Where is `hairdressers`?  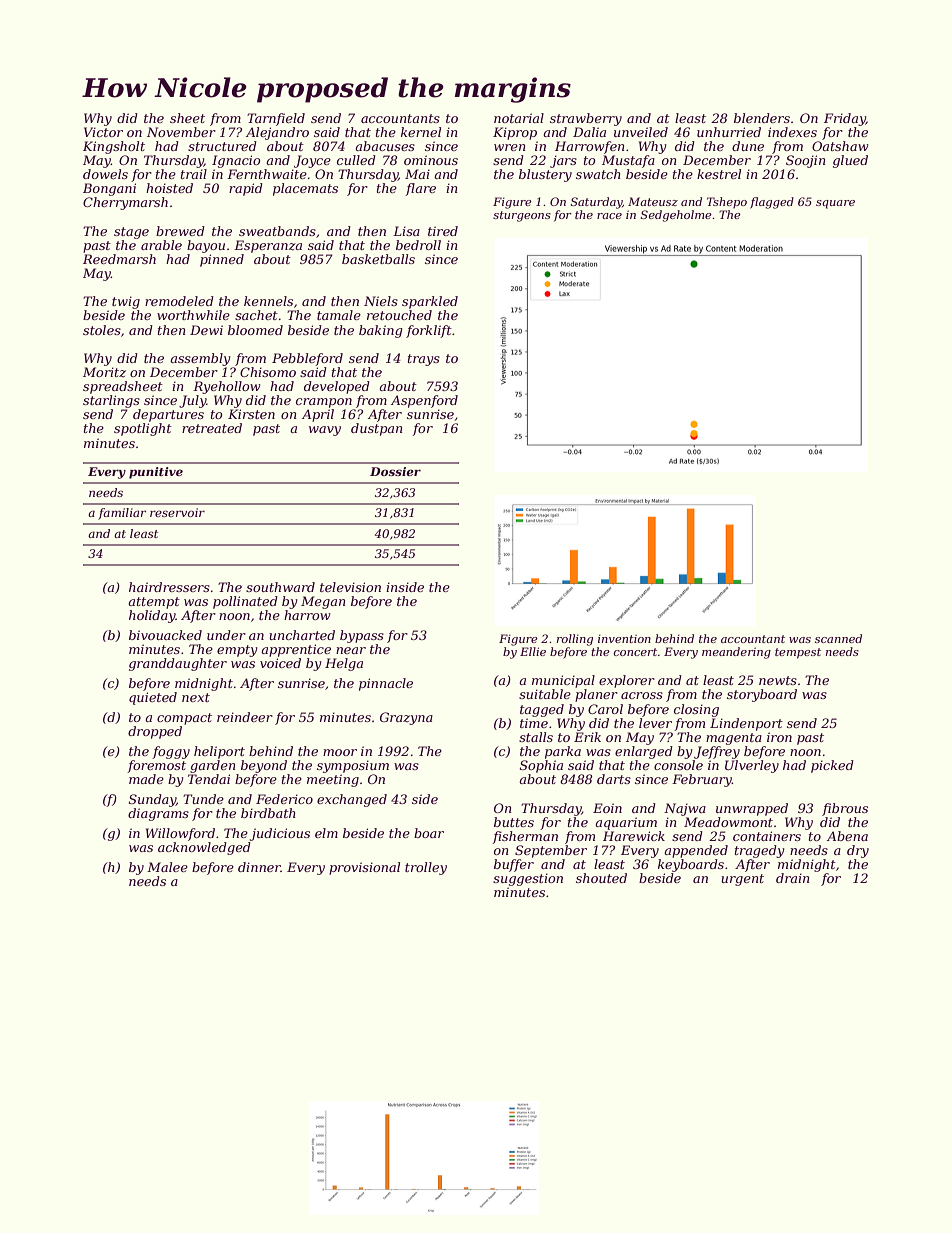
hairdressers is located at coordinates (169, 587).
